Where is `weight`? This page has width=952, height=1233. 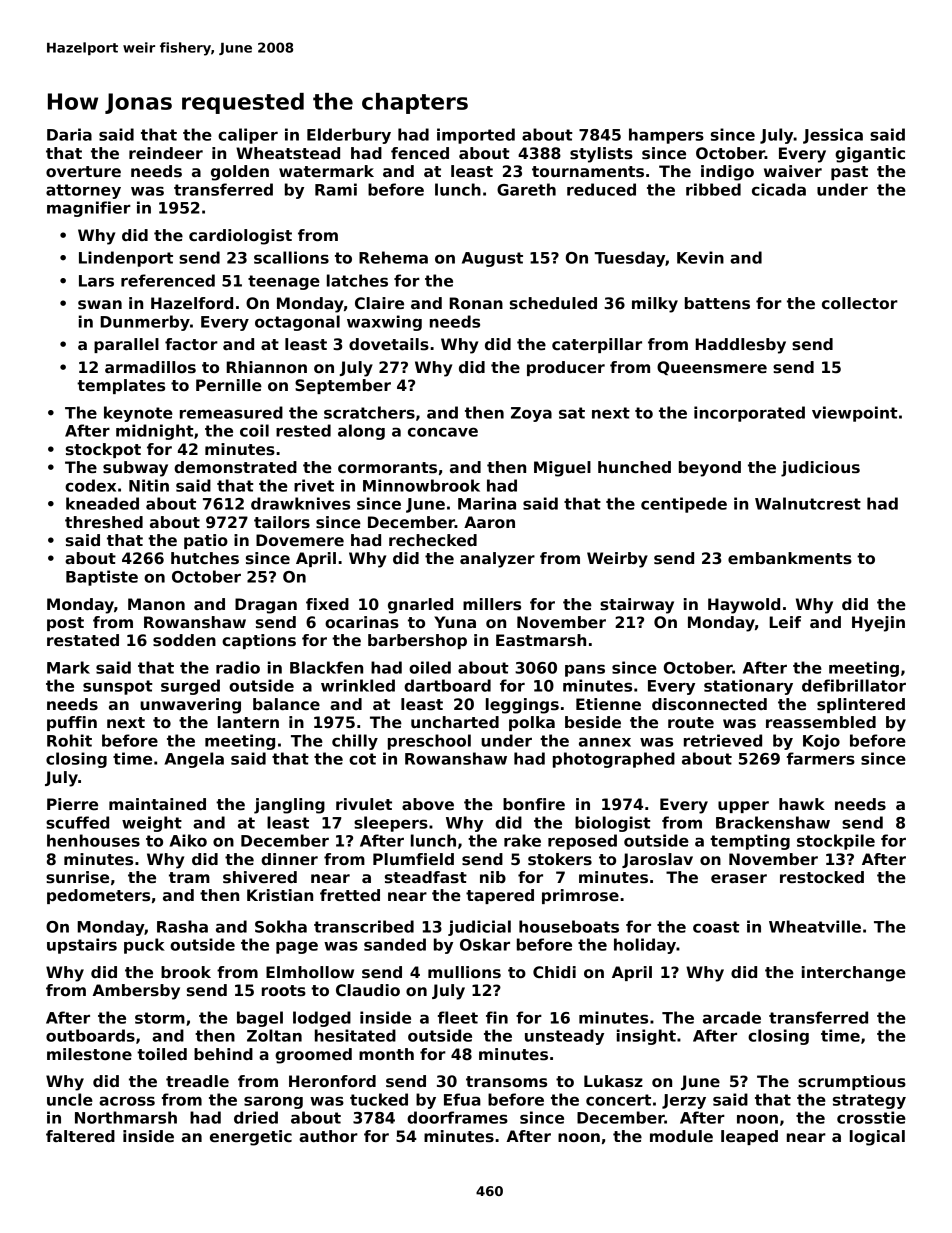
weight is located at coordinates (152, 824).
